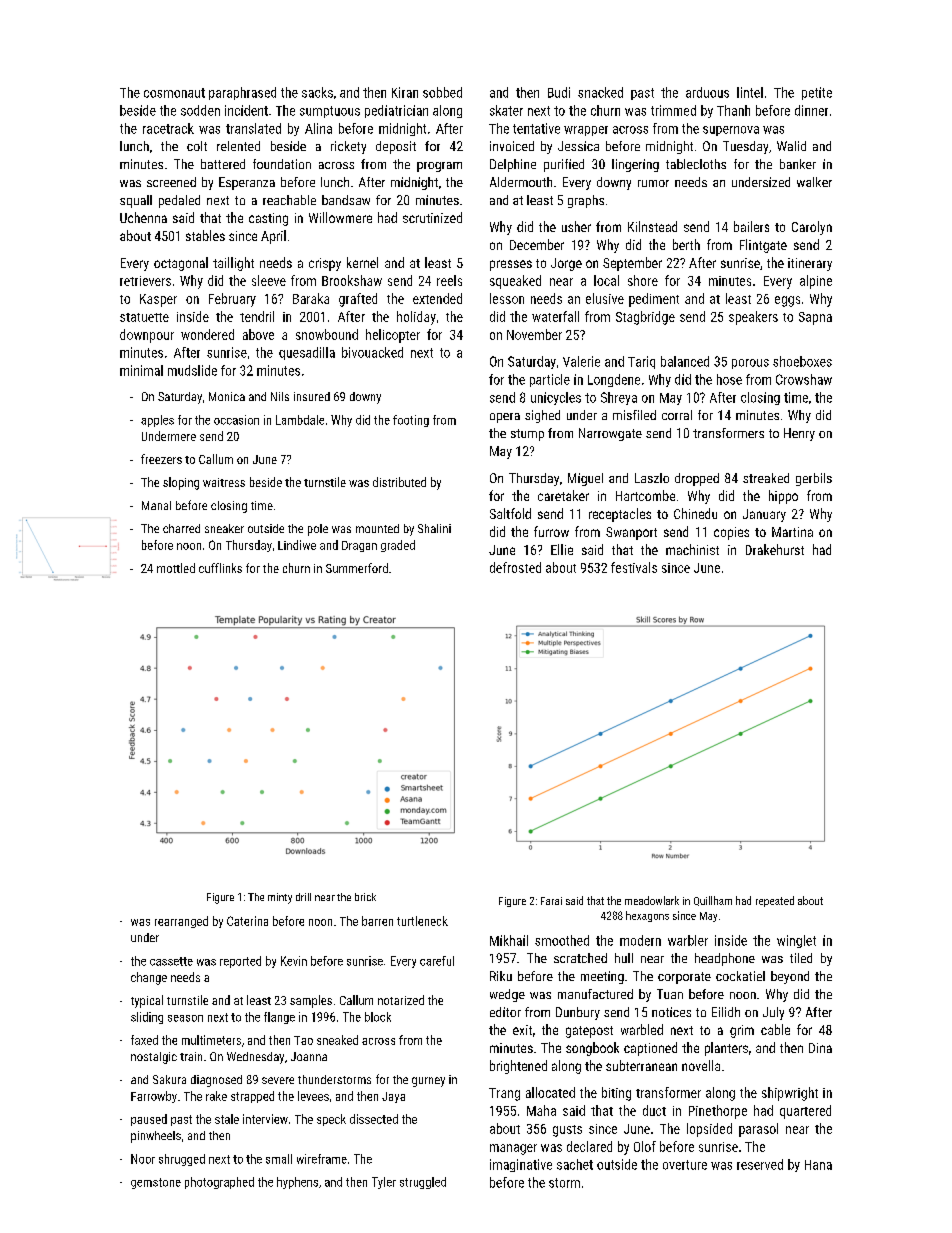 Image resolution: width=952 pixels, height=1233 pixels. What do you see at coordinates (792, 532) in the screenshot?
I see `Martina` at bounding box center [792, 532].
